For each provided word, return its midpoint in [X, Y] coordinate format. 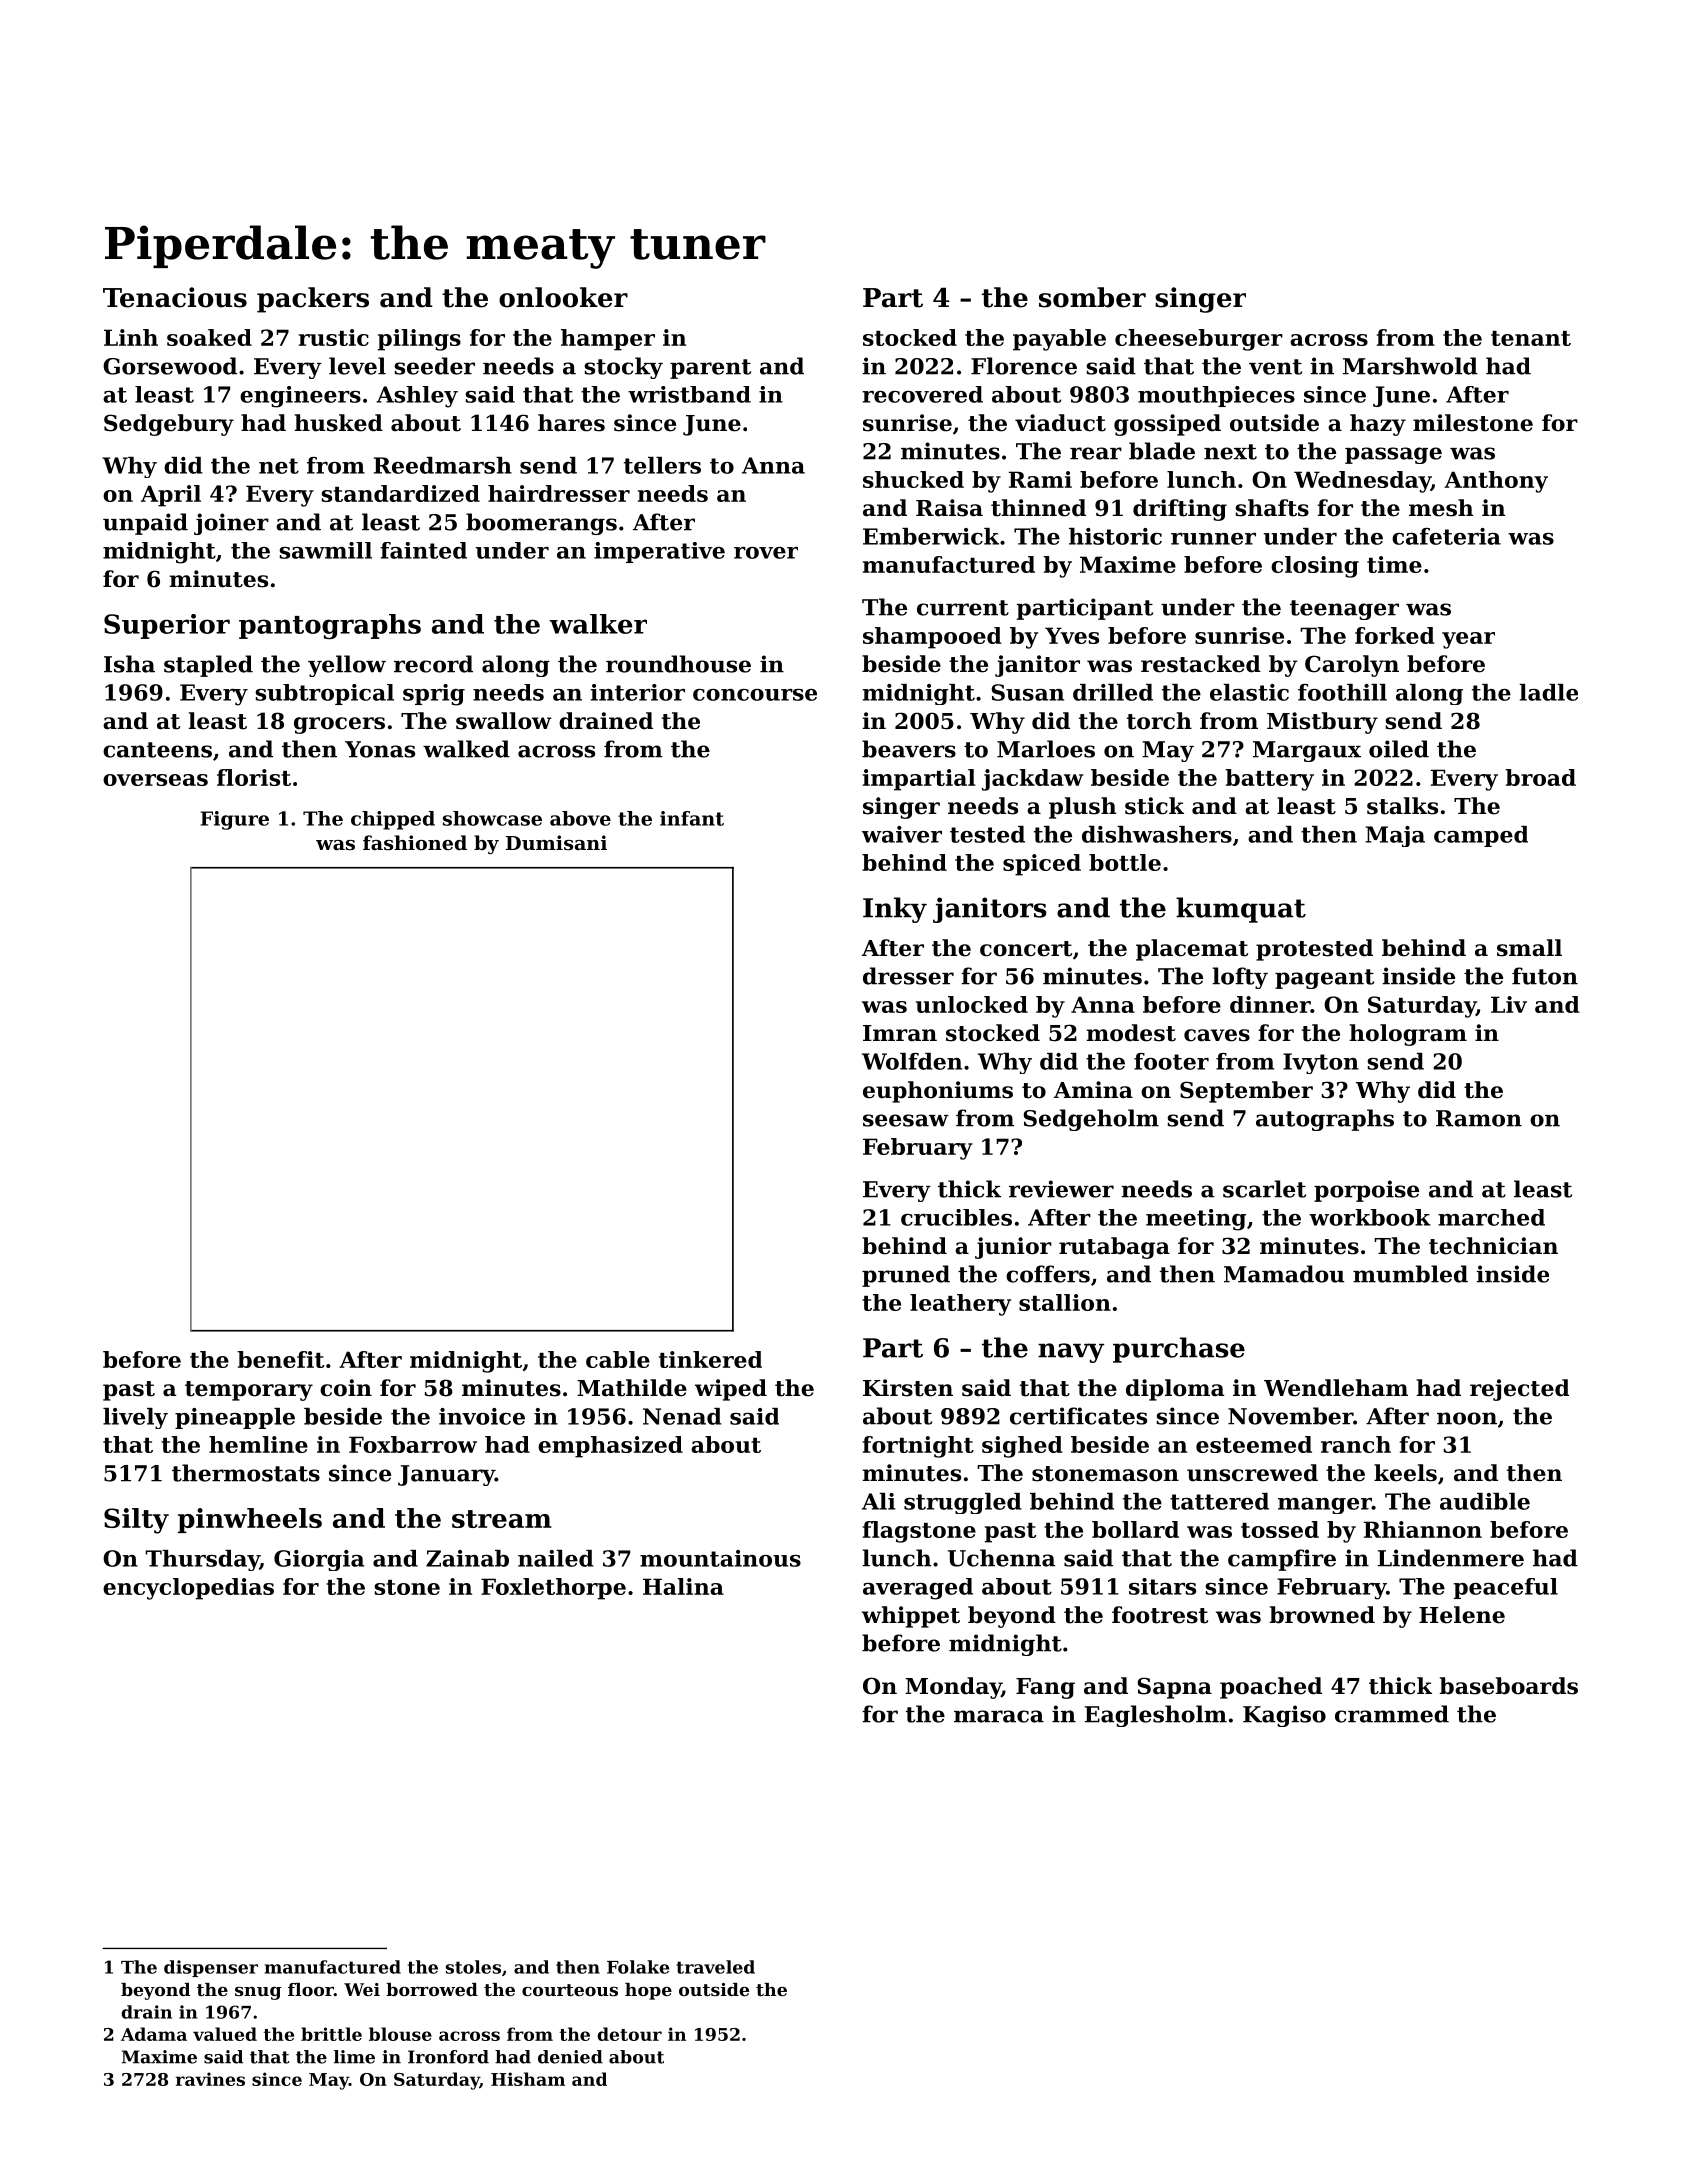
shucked [913, 479]
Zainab [467, 1558]
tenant [1531, 338]
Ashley [417, 397]
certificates [1078, 1416]
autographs [1325, 1120]
